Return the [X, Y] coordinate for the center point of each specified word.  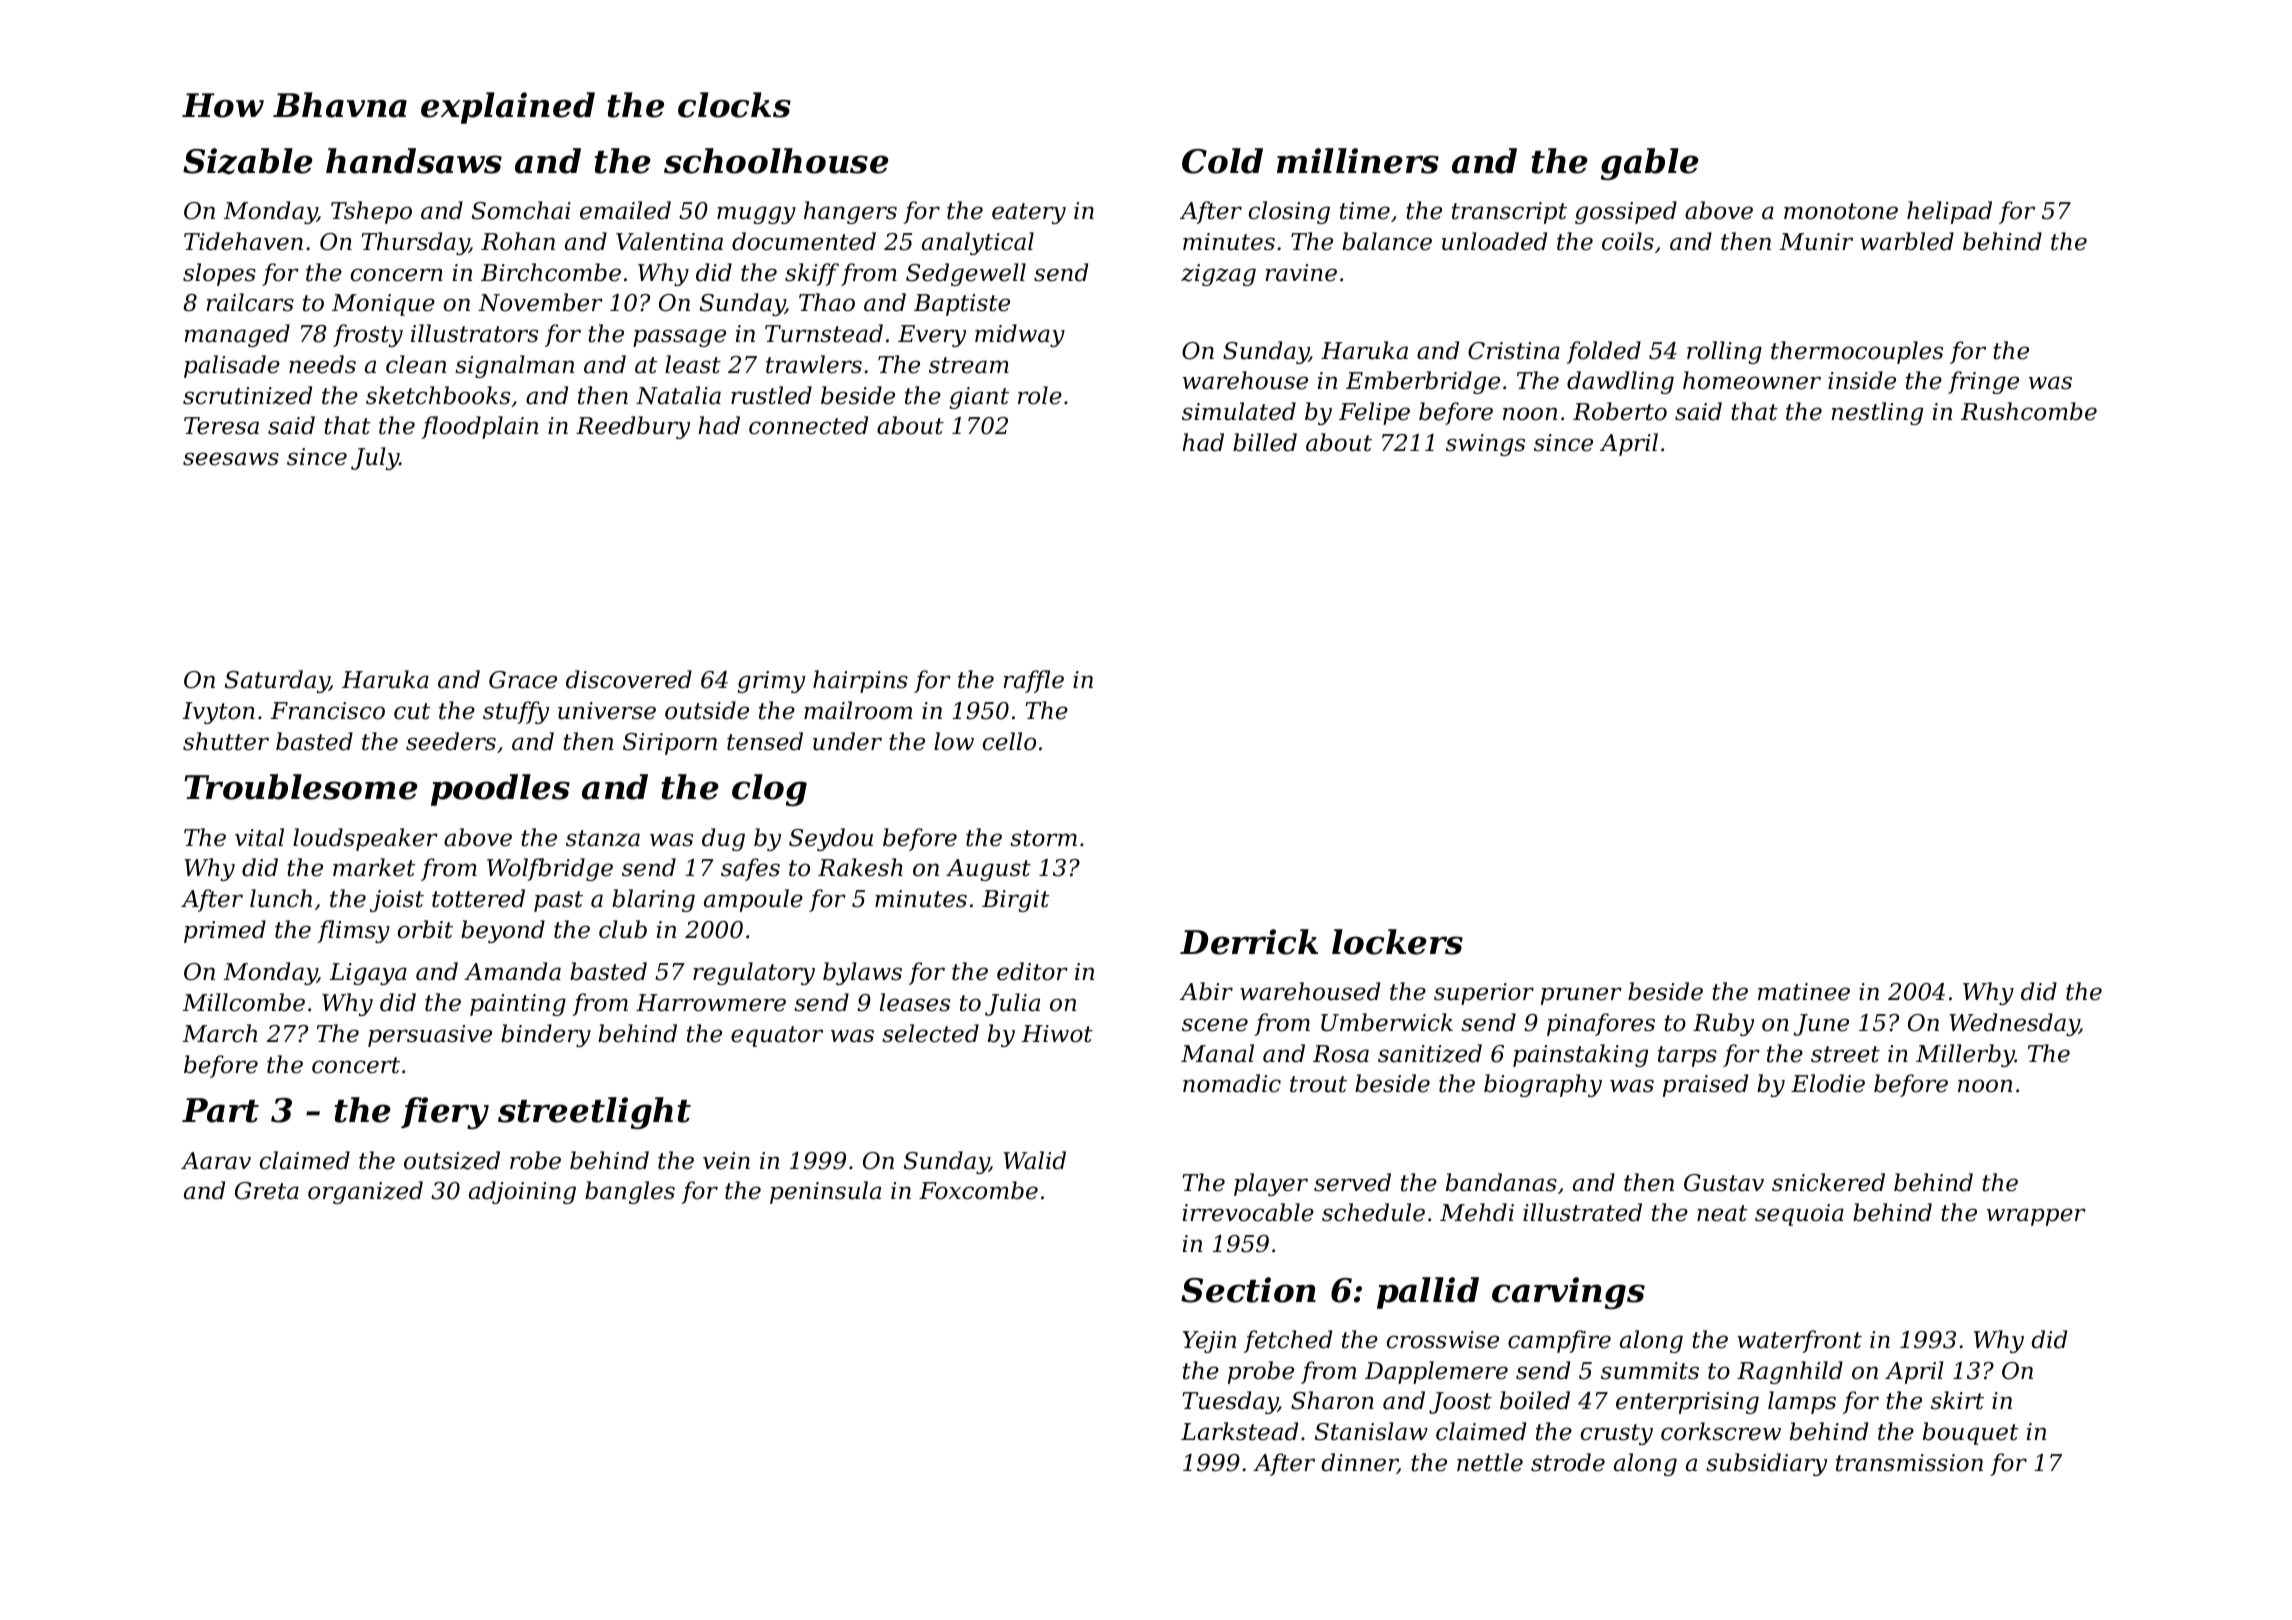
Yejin [1209, 1342]
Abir [1206, 991]
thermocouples [1857, 352]
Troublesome [301, 787]
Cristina [1514, 351]
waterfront [1799, 1341]
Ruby [1723, 1024]
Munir [1816, 242]
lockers [1397, 942]
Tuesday [1230, 1402]
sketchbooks [438, 395]
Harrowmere [711, 1003]
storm [1043, 838]
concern [397, 275]
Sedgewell [966, 274]
